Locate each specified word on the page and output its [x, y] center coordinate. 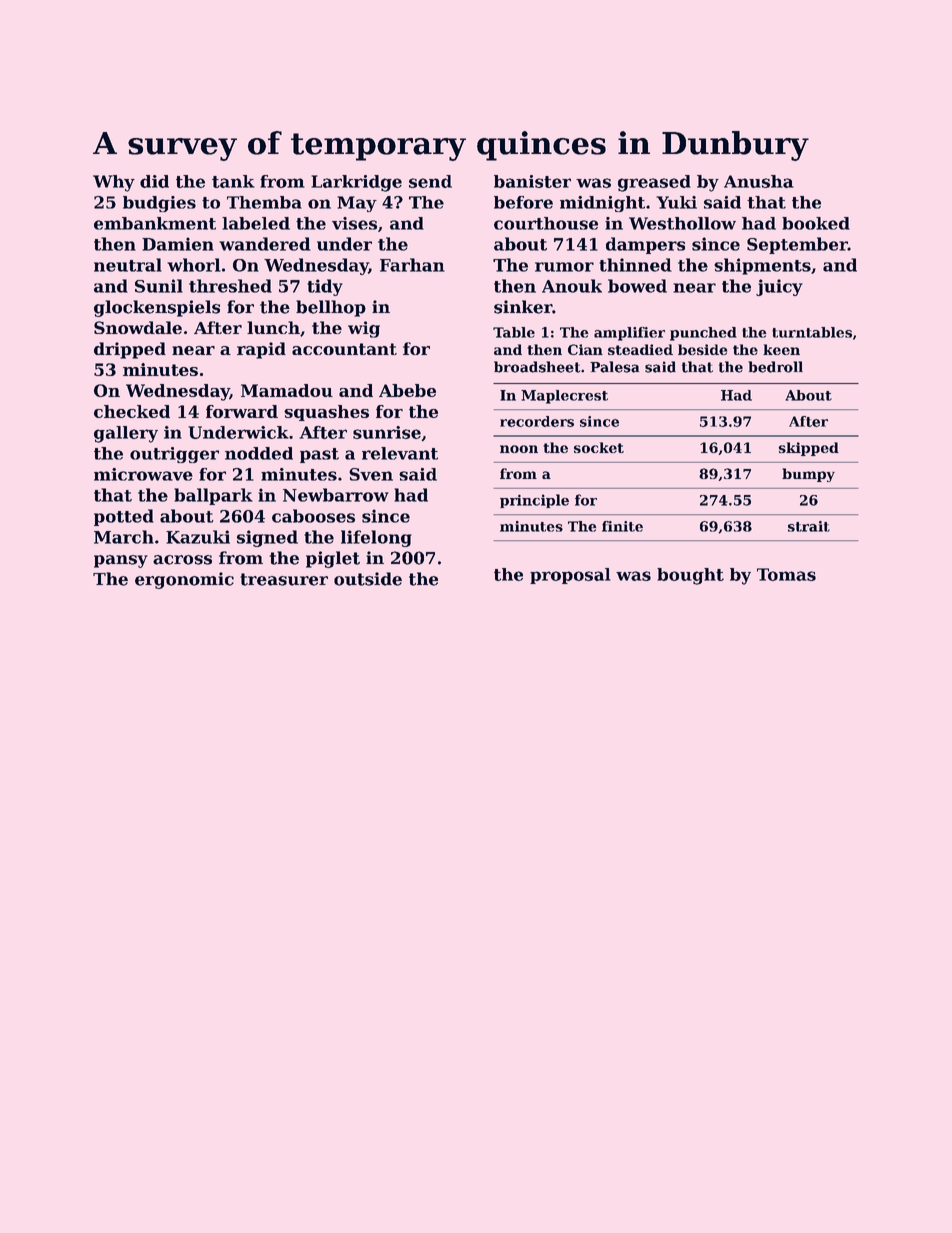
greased [654, 183]
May [357, 204]
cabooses [313, 516]
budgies [159, 204]
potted [124, 517]
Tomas [786, 574]
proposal [570, 576]
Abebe [407, 390]
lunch [273, 327]
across [182, 560]
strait [809, 526]
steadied [640, 349]
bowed [637, 286]
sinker [523, 307]
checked [132, 411]
